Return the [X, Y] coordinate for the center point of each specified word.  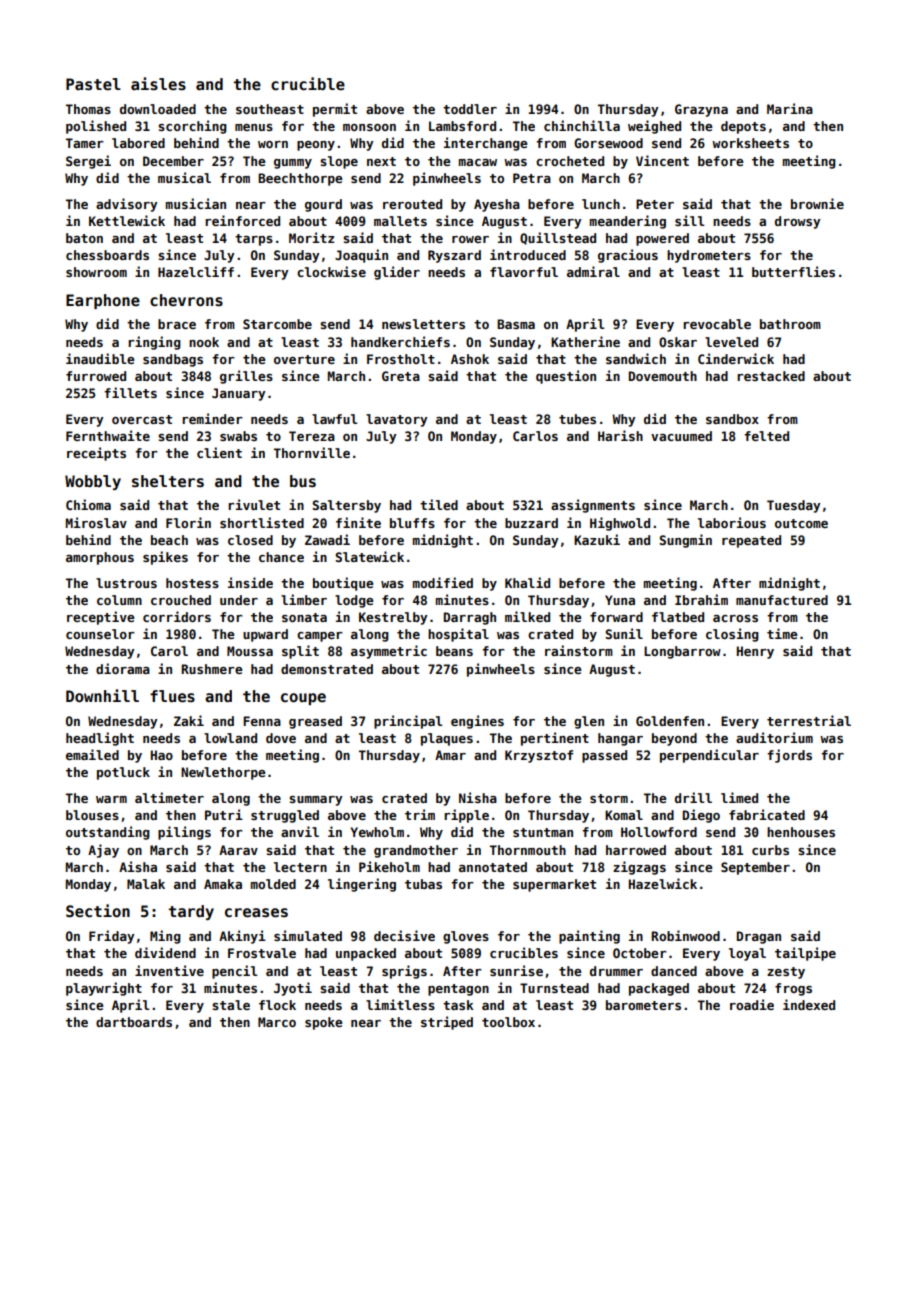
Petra [532, 178]
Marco [277, 1022]
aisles [158, 83]
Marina [790, 108]
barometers [643, 1005]
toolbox [508, 1022]
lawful [335, 419]
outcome [801, 523]
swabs [238, 436]
